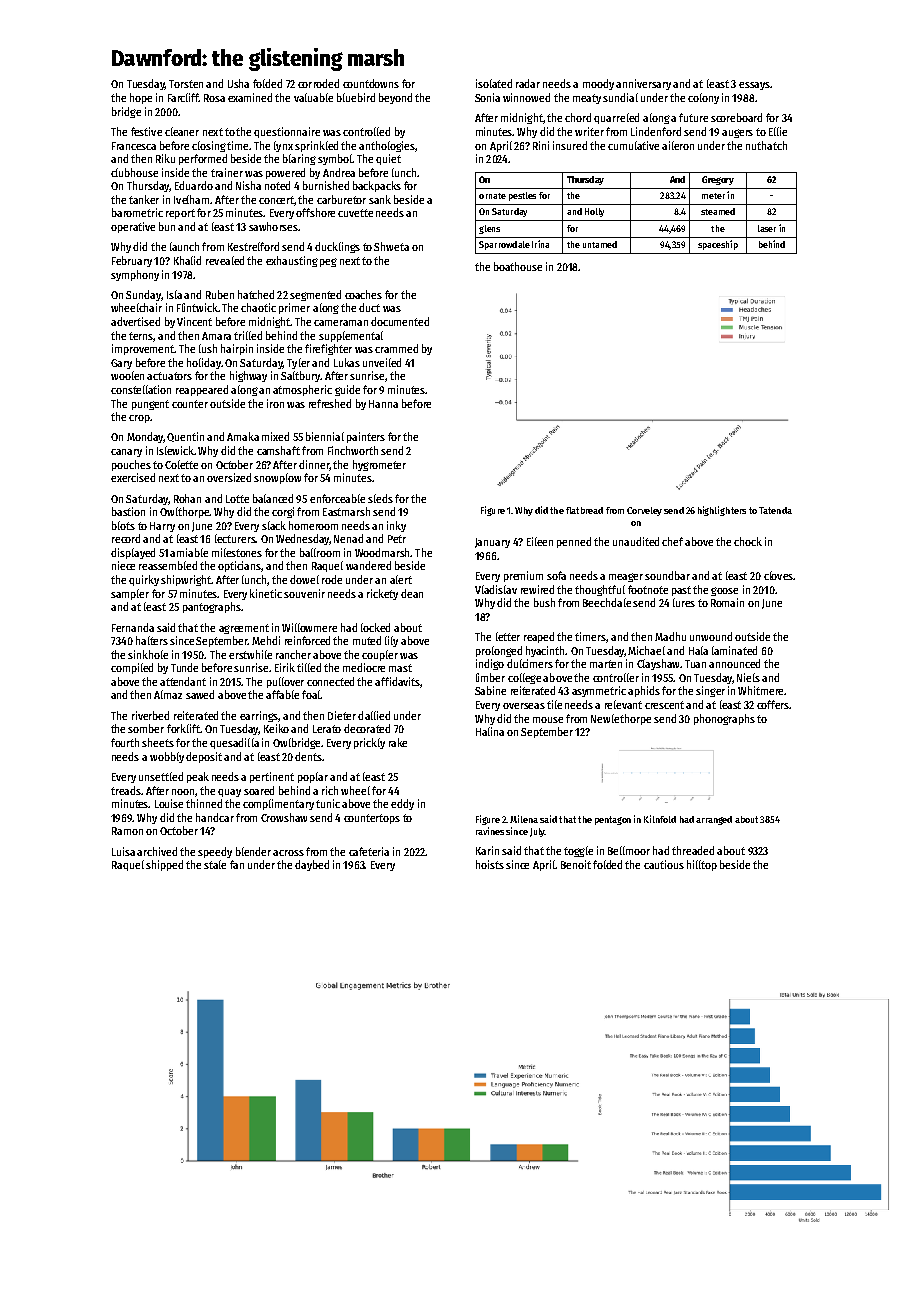 Image resolution: width=908 pixels, height=1316 pixels. What do you see at coordinates (775, 510) in the screenshot?
I see `Tatenda` at bounding box center [775, 510].
